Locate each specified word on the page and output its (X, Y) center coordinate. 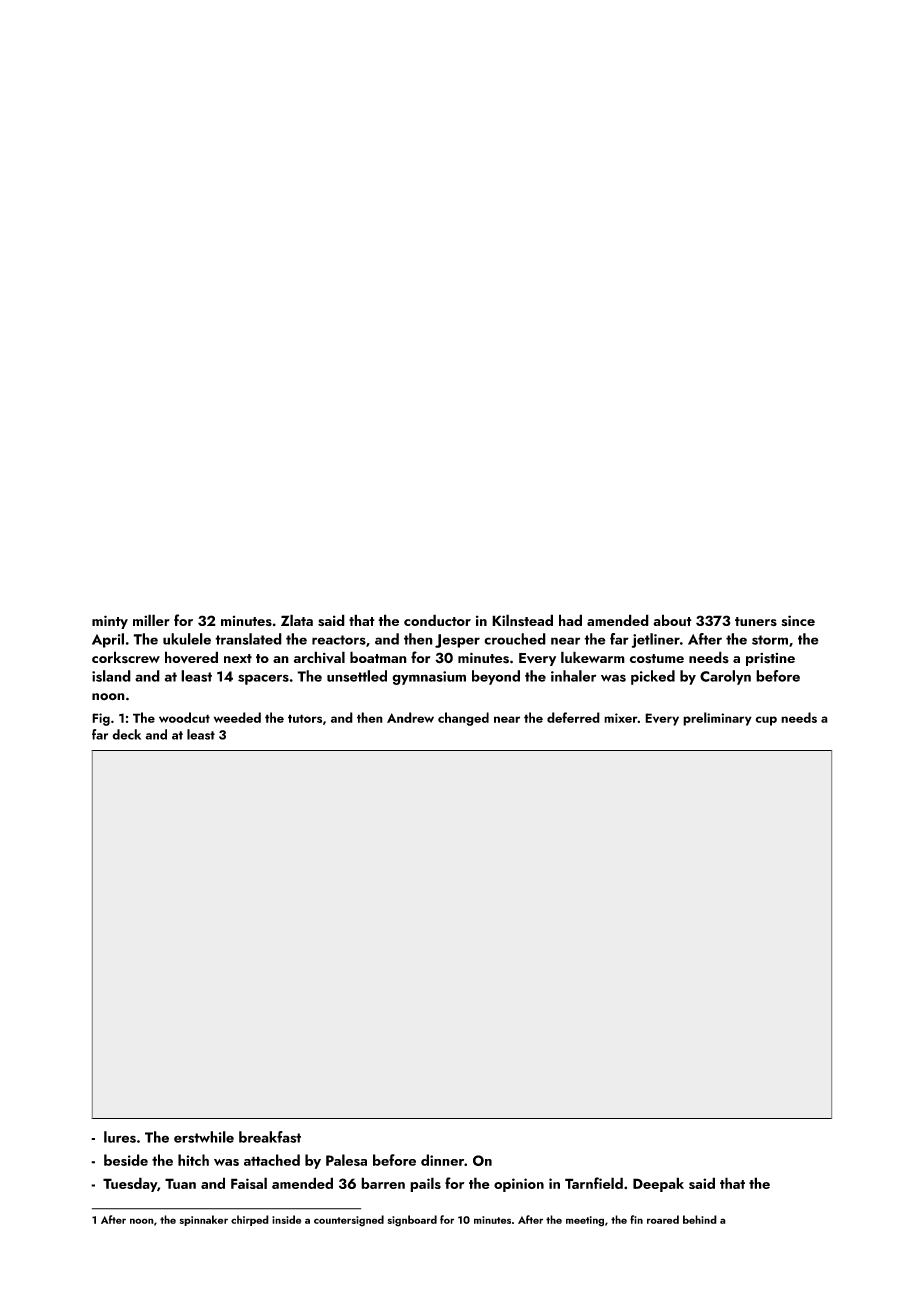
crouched (515, 639)
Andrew (410, 717)
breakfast (270, 1137)
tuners (756, 621)
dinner (442, 1160)
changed (463, 719)
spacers (263, 679)
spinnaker (204, 1220)
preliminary (717, 719)
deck (126, 734)
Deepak (658, 1184)
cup (766, 721)
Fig (101, 719)
